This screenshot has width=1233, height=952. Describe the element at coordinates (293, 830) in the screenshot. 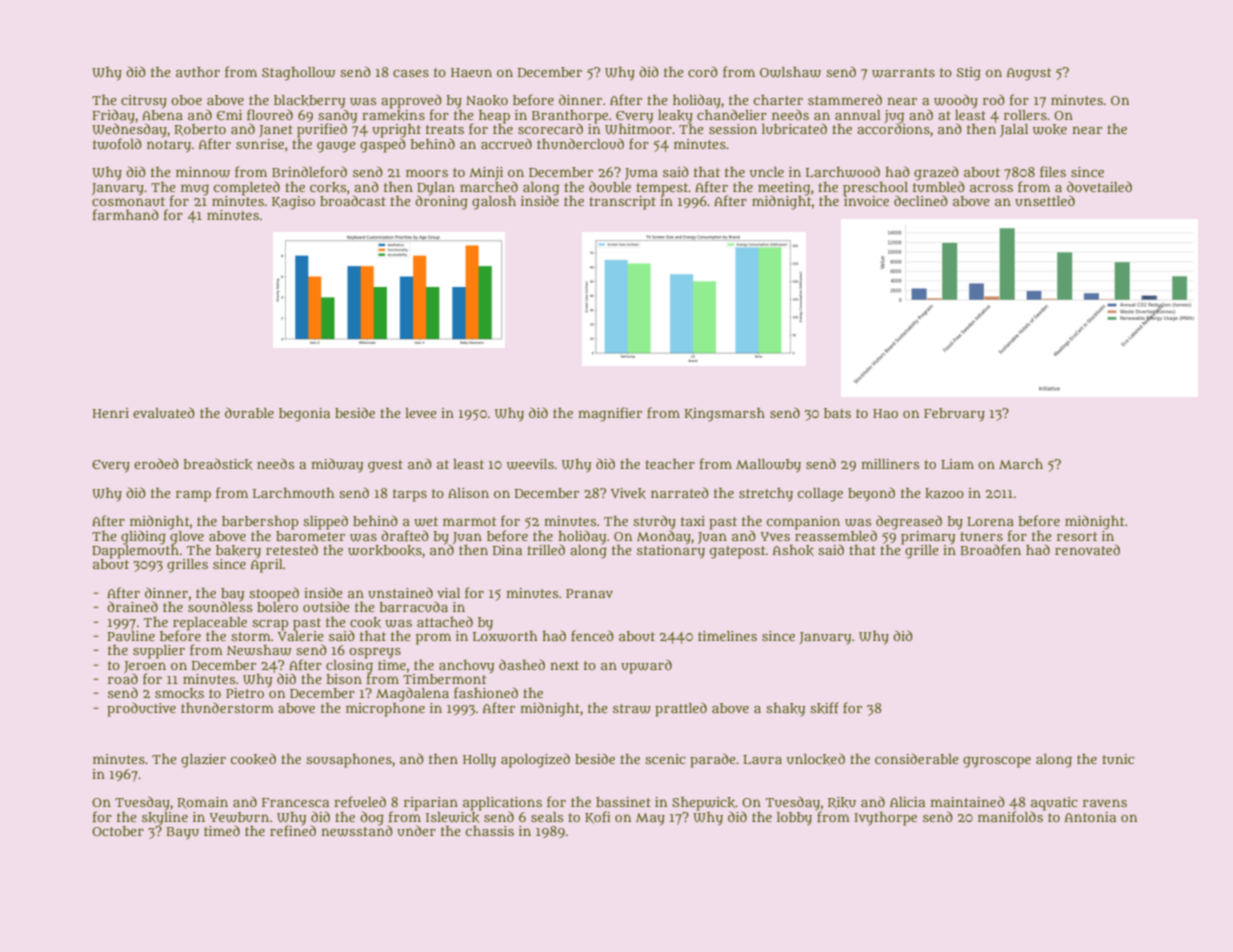

I see `refined` at that location.
